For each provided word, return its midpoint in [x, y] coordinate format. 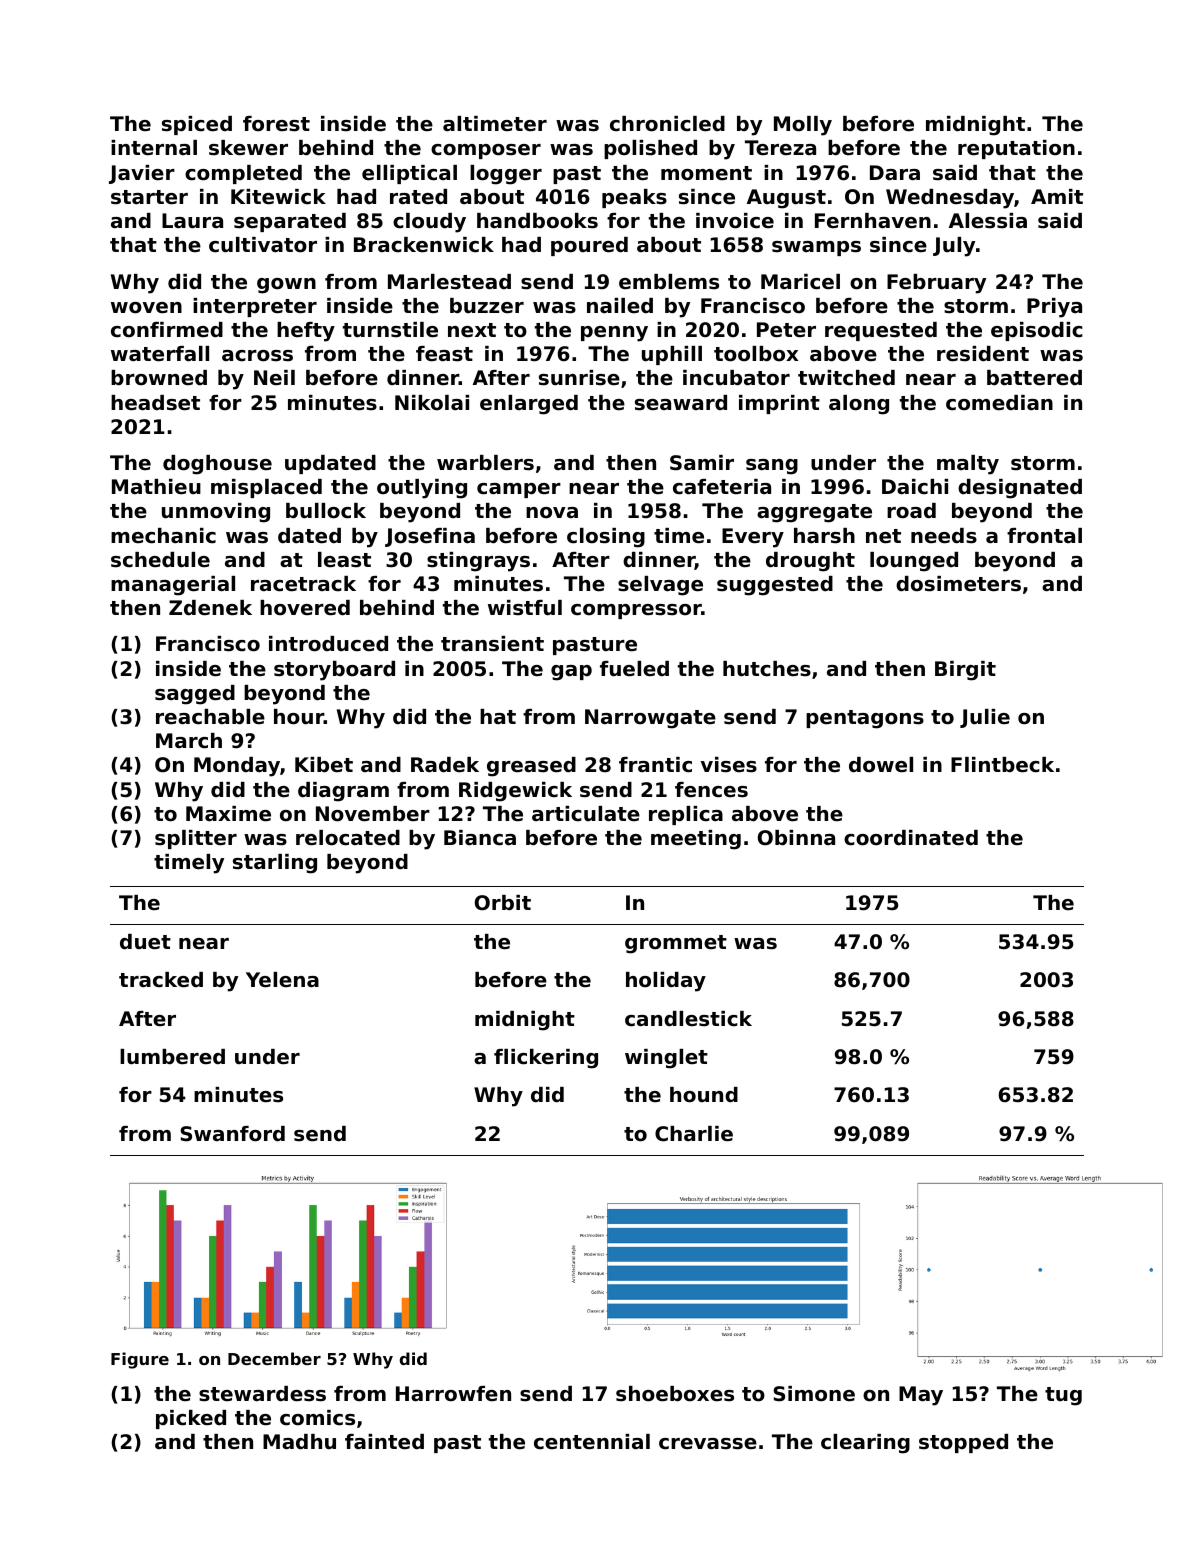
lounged [914, 562]
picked [191, 1419]
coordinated [911, 838]
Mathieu [156, 486]
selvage [660, 586]
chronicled [667, 124]
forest [276, 124]
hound [704, 1095]
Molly [803, 126]
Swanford [232, 1134]
